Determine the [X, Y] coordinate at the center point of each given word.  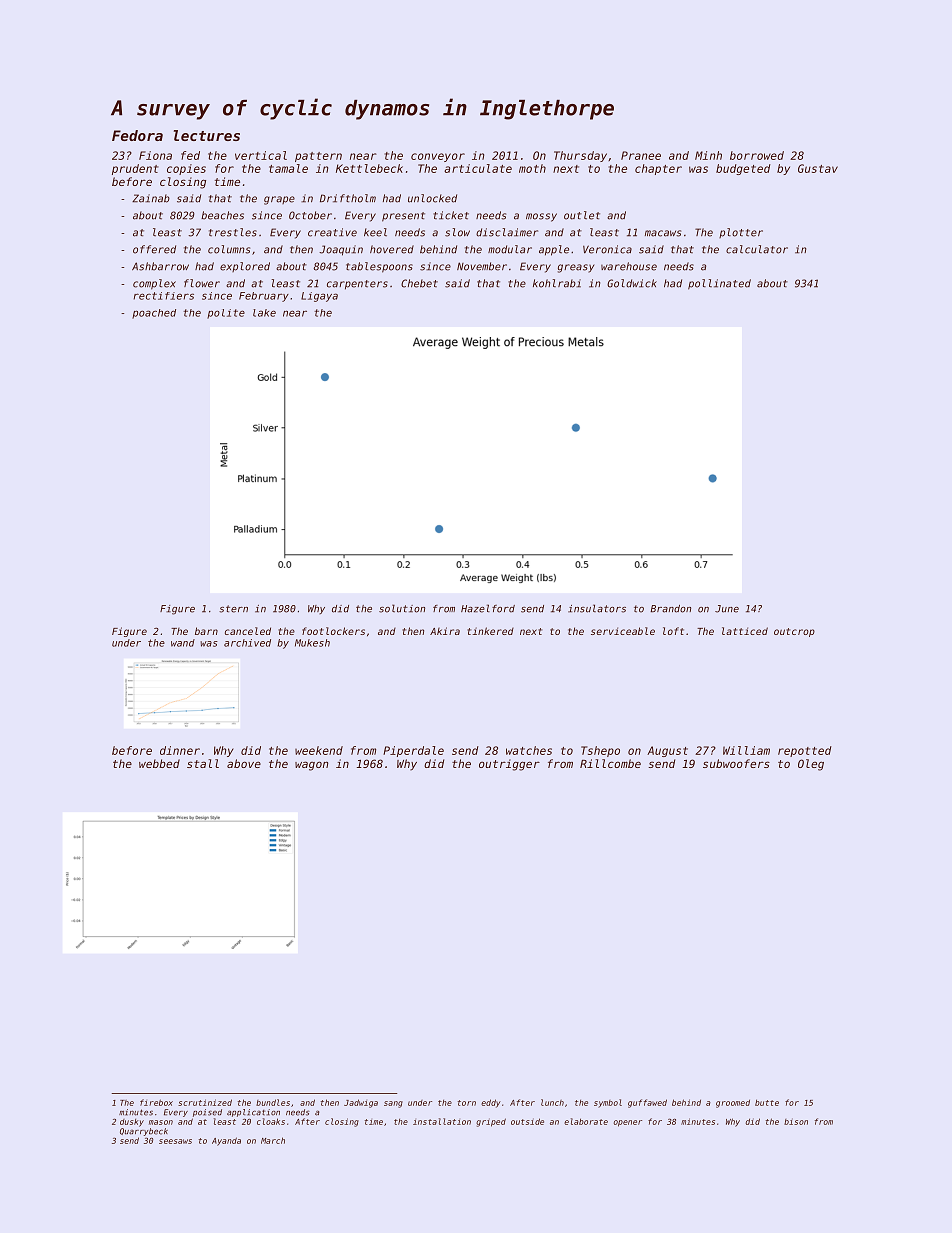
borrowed [757, 155]
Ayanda [226, 1141]
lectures [207, 135]
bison [796, 1122]
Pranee [641, 155]
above [244, 763]
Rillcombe [610, 763]
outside [527, 1121]
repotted [805, 751]
